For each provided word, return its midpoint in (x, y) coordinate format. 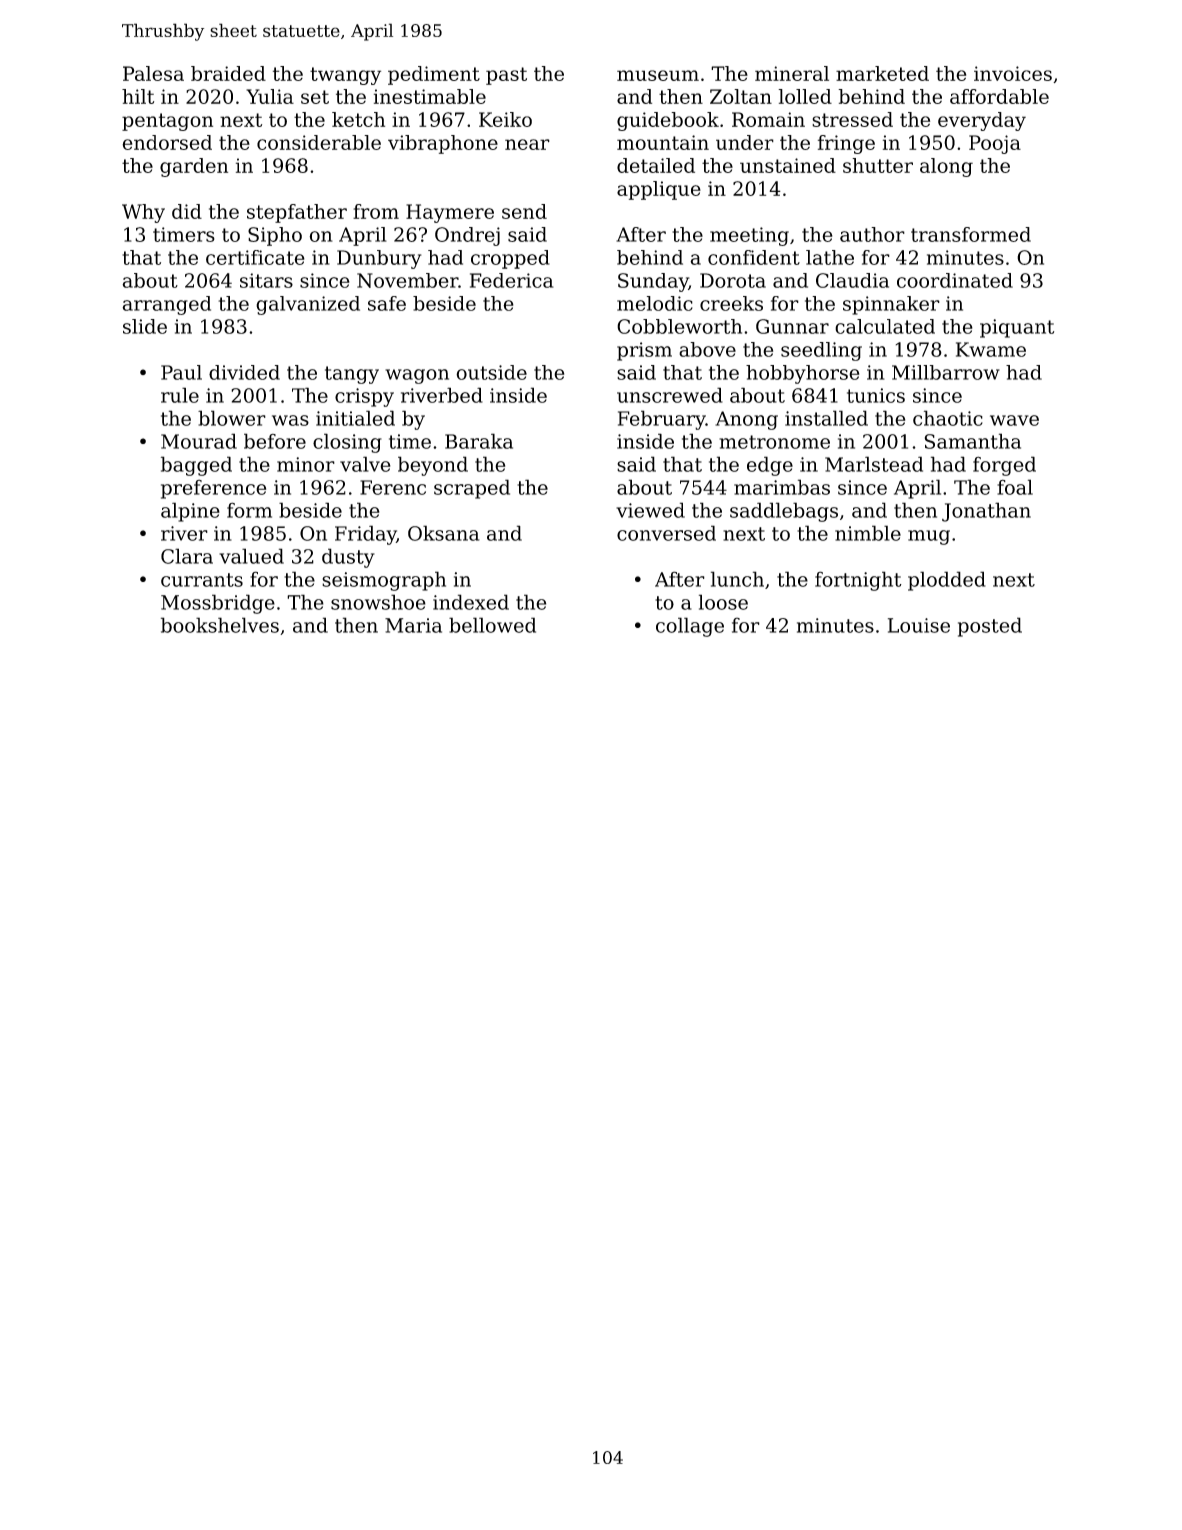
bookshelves (220, 625)
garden (194, 167)
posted (990, 627)
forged (1004, 466)
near (527, 144)
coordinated (955, 280)
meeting (749, 236)
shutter (878, 165)
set (315, 97)
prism (644, 351)
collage (690, 627)
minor (306, 464)
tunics (876, 395)
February (662, 420)
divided (244, 372)
